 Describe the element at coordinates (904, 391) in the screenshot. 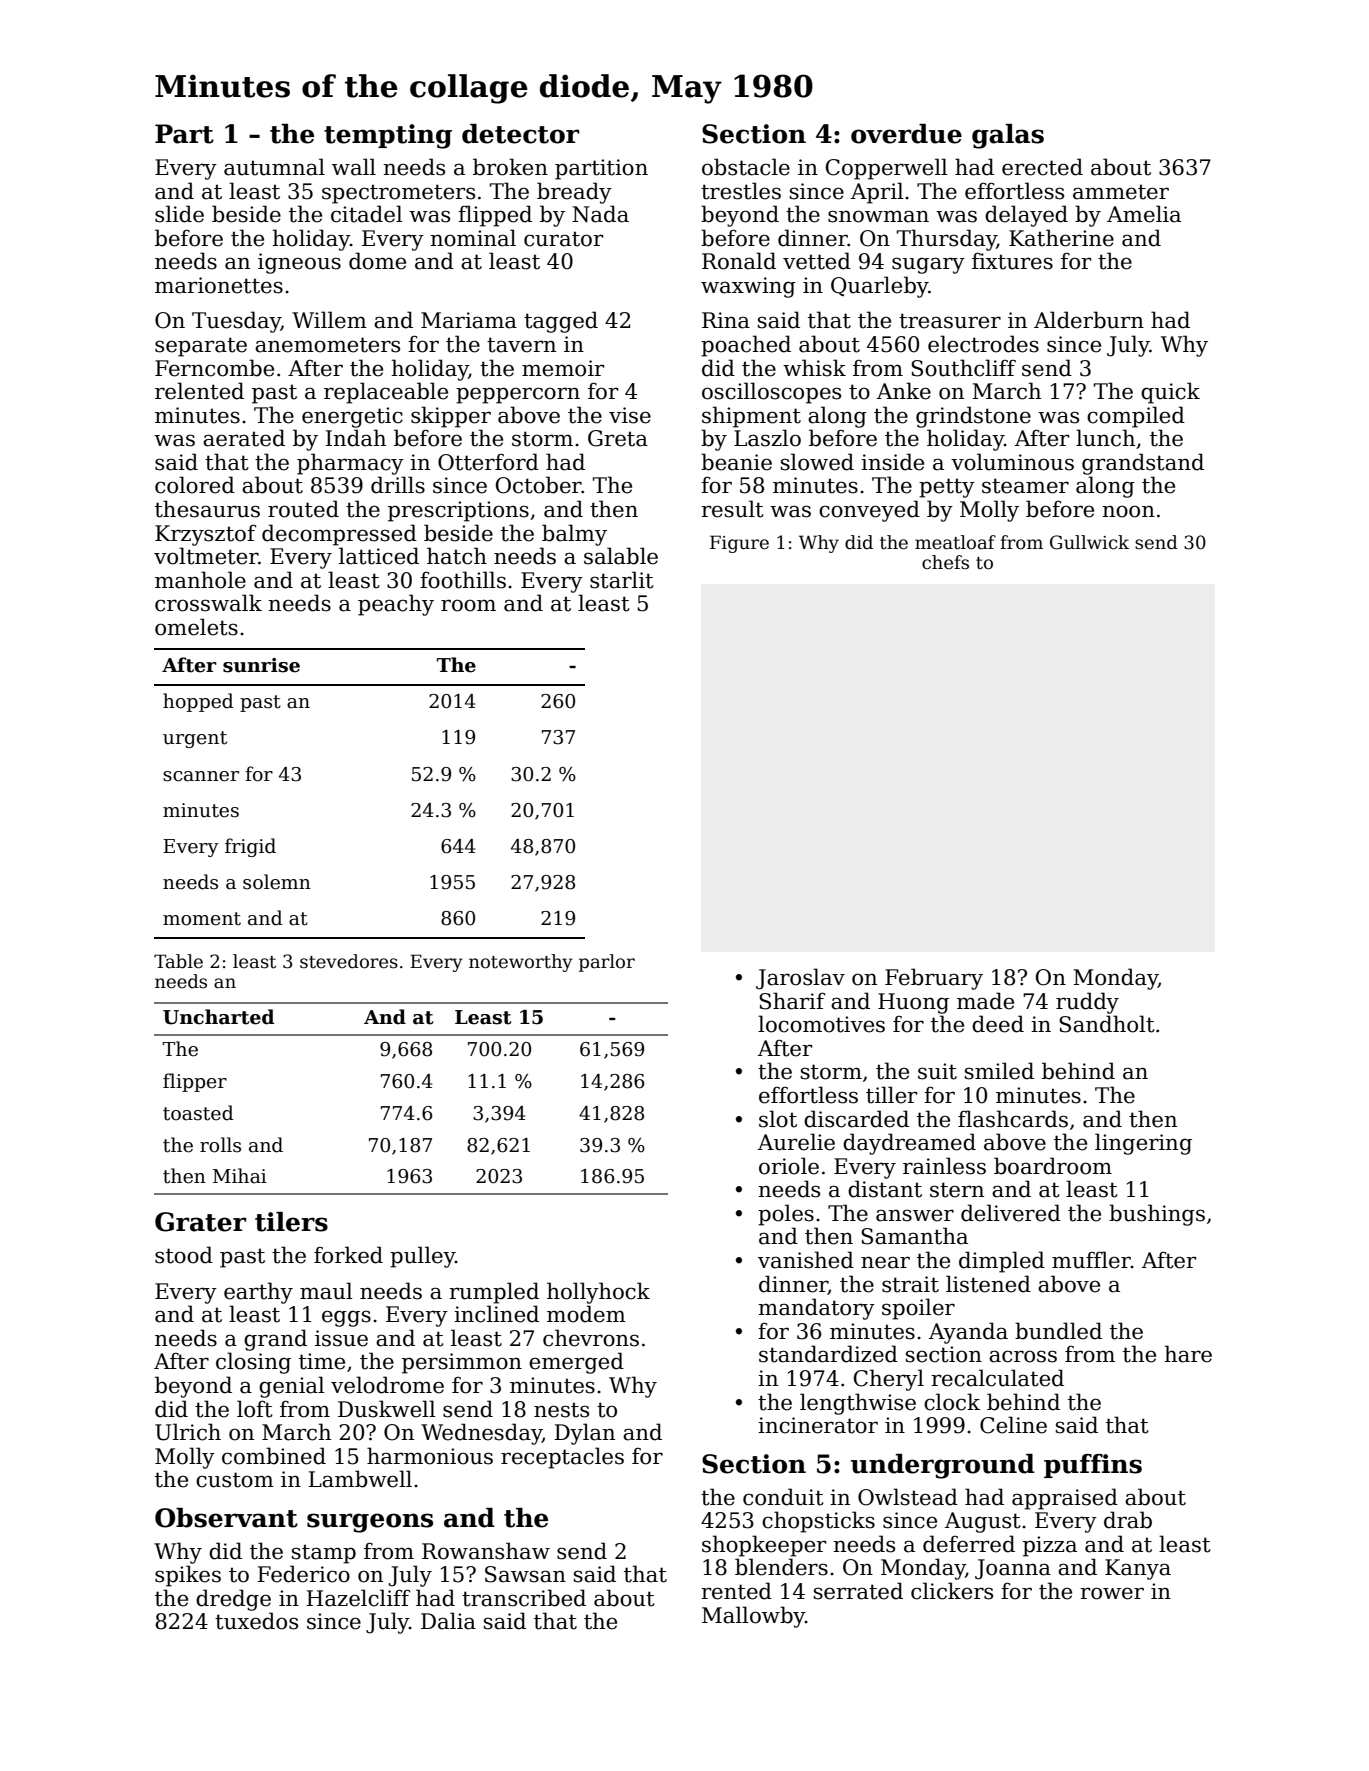

I see `Anke` at that location.
